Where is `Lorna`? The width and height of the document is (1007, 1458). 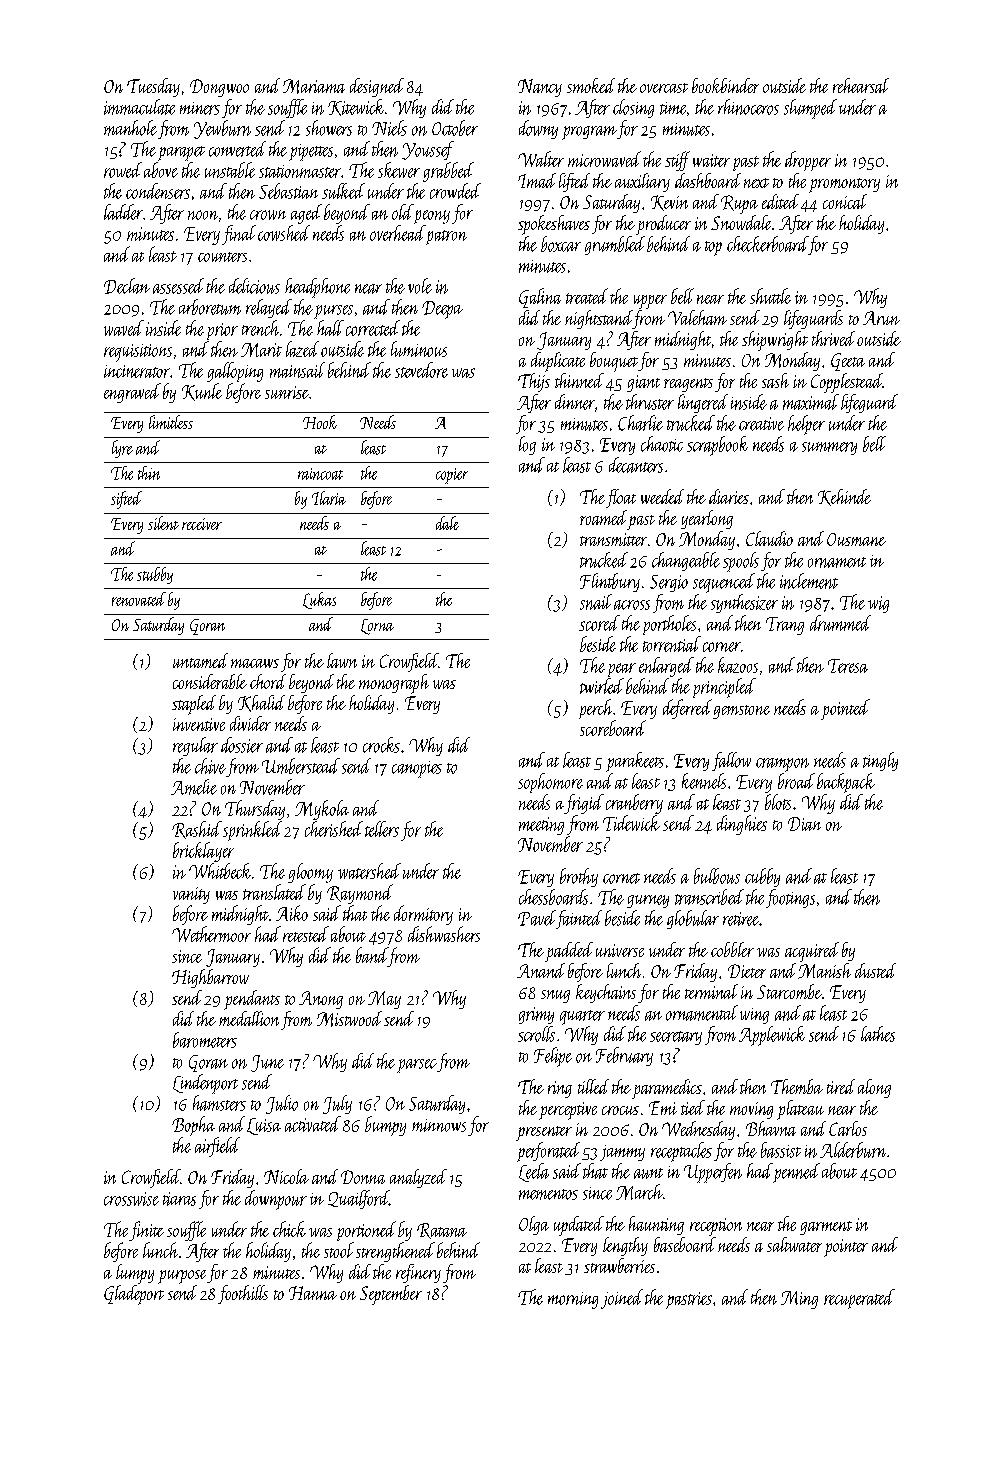
Lorna is located at coordinates (377, 627).
